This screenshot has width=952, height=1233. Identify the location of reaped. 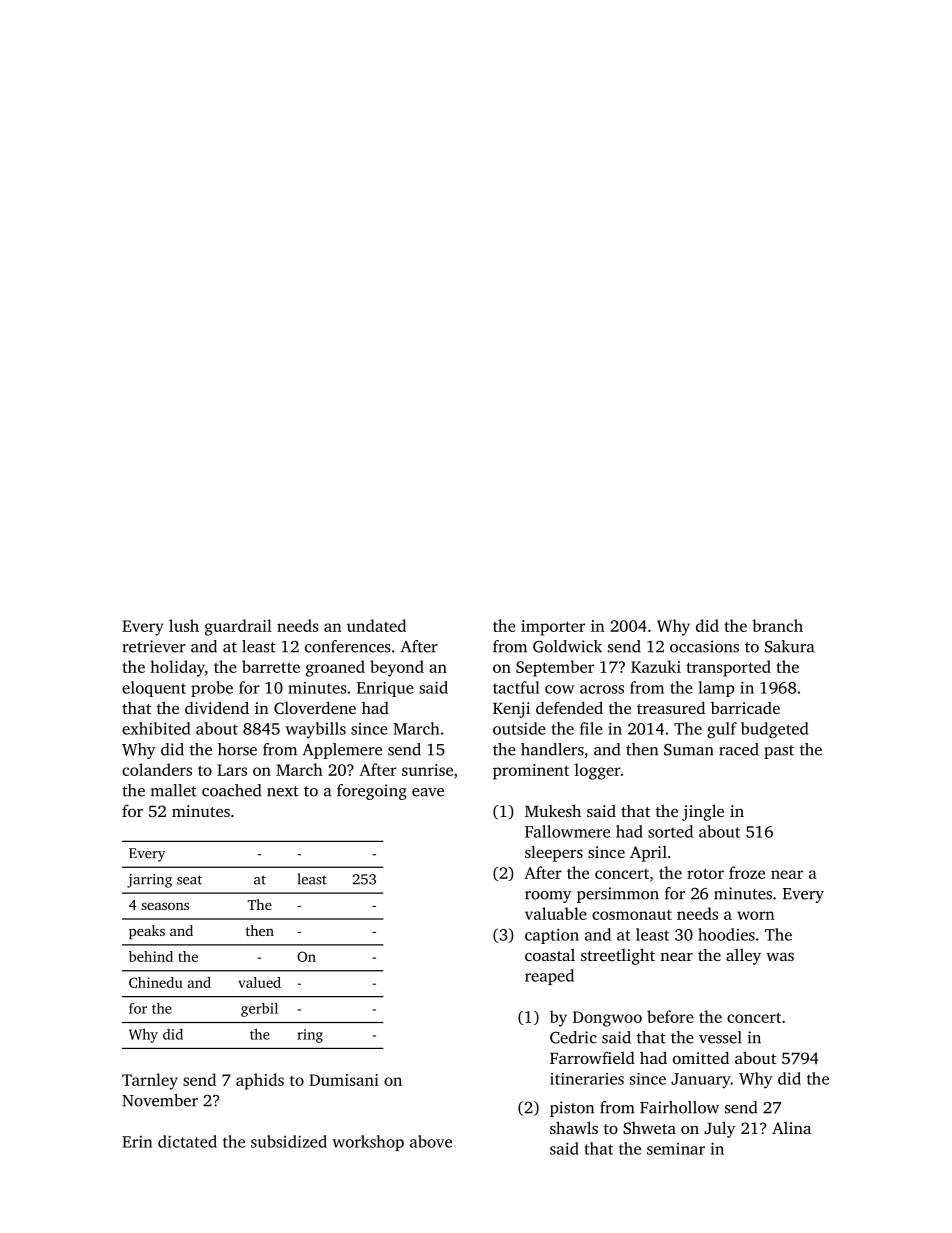
(549, 977).
